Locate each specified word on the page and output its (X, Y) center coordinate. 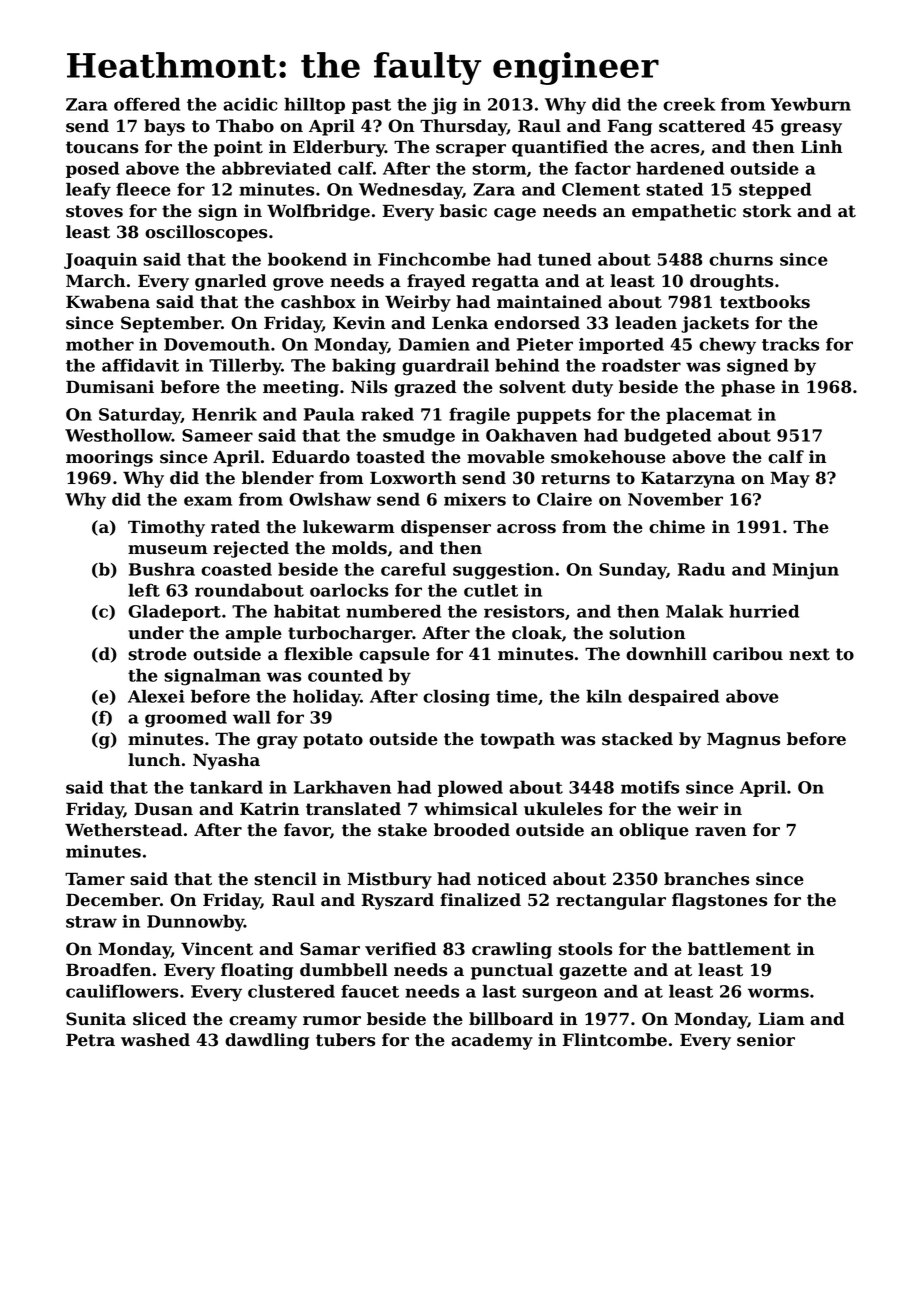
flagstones (719, 901)
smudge (419, 437)
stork (767, 211)
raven (720, 832)
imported (621, 345)
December (113, 900)
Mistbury (389, 880)
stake (402, 830)
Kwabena (108, 302)
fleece (143, 189)
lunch (154, 760)
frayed (436, 282)
